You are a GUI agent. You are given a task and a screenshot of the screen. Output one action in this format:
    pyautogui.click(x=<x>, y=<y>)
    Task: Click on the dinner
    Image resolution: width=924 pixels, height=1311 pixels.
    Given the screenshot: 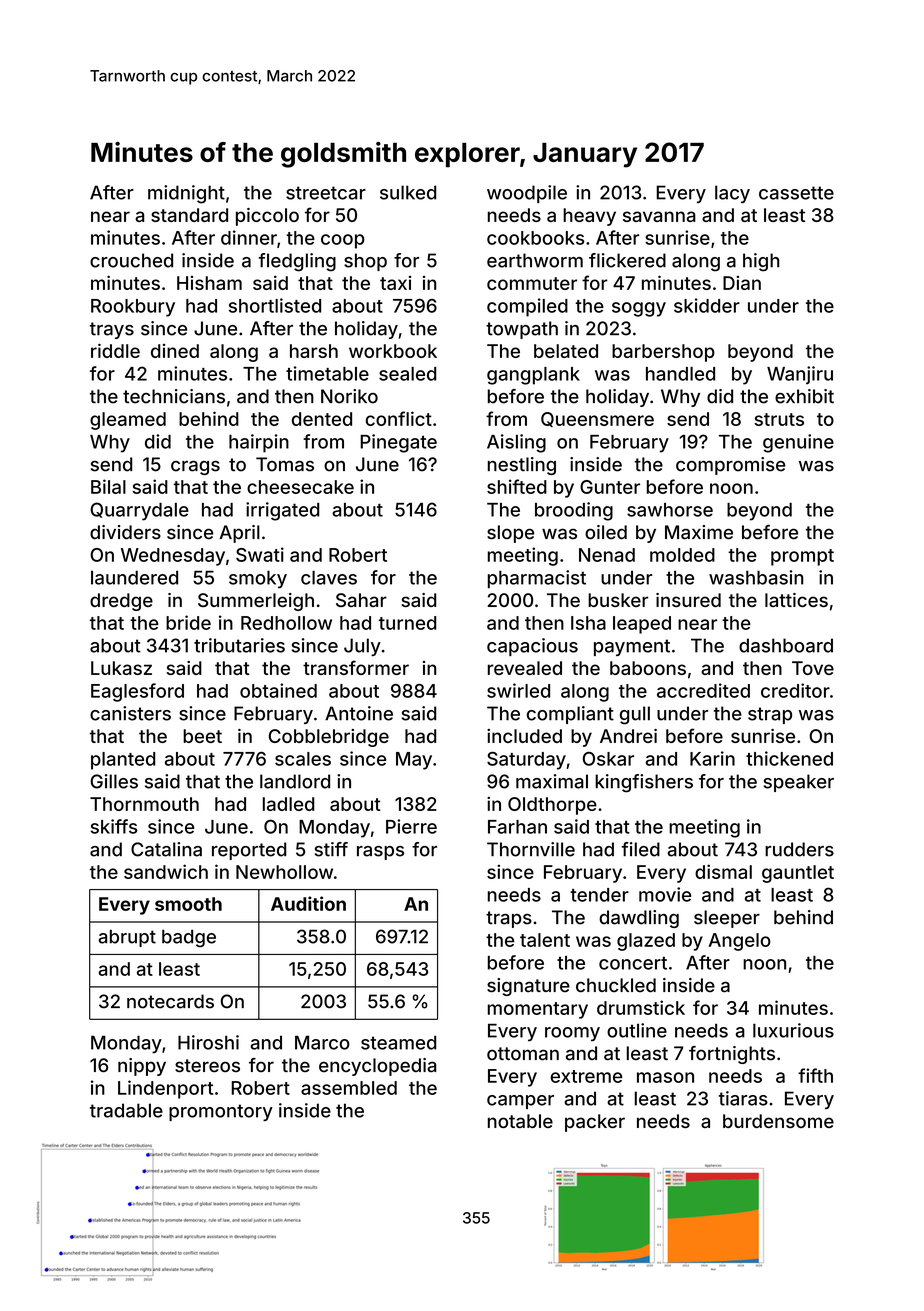 What is the action you would take?
    pyautogui.click(x=249, y=237)
